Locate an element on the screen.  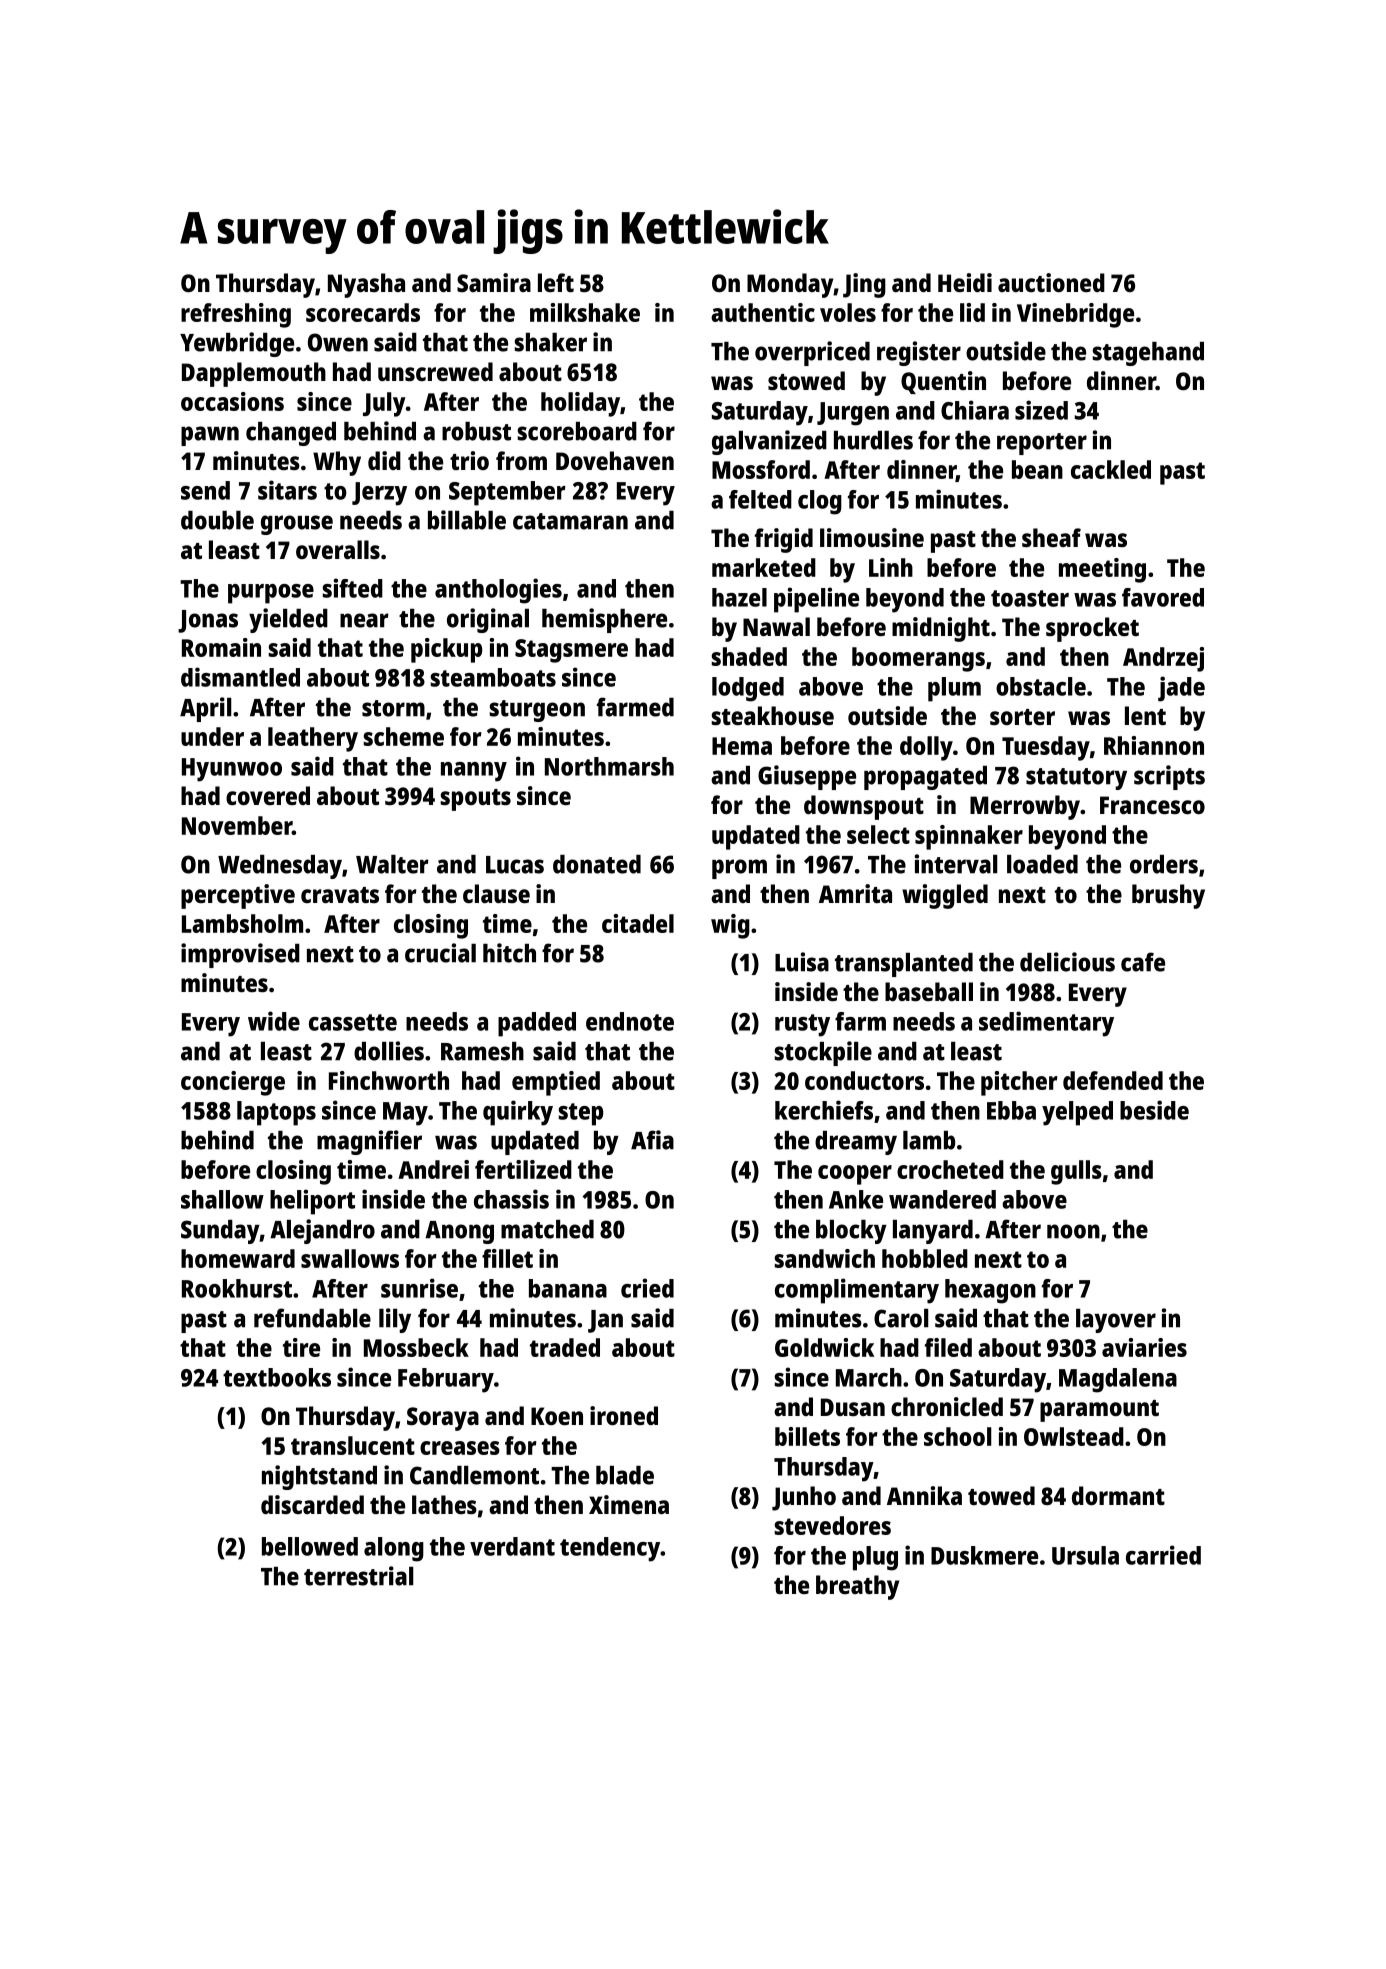
breathy is located at coordinates (857, 1587).
